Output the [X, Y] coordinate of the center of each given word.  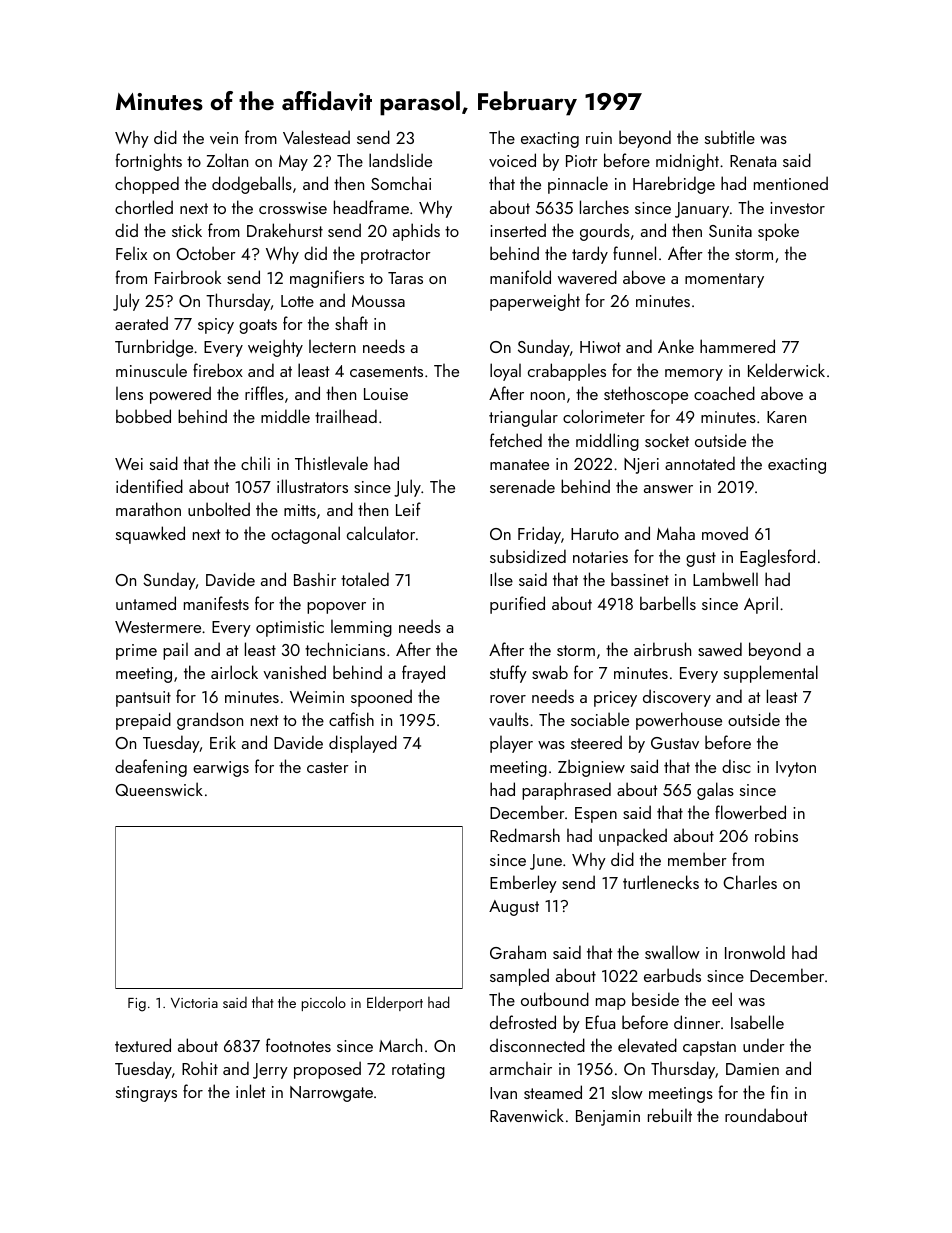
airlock [234, 672]
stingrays [146, 1094]
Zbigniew [591, 768]
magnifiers [327, 279]
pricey [615, 699]
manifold [520, 277]
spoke [778, 232]
